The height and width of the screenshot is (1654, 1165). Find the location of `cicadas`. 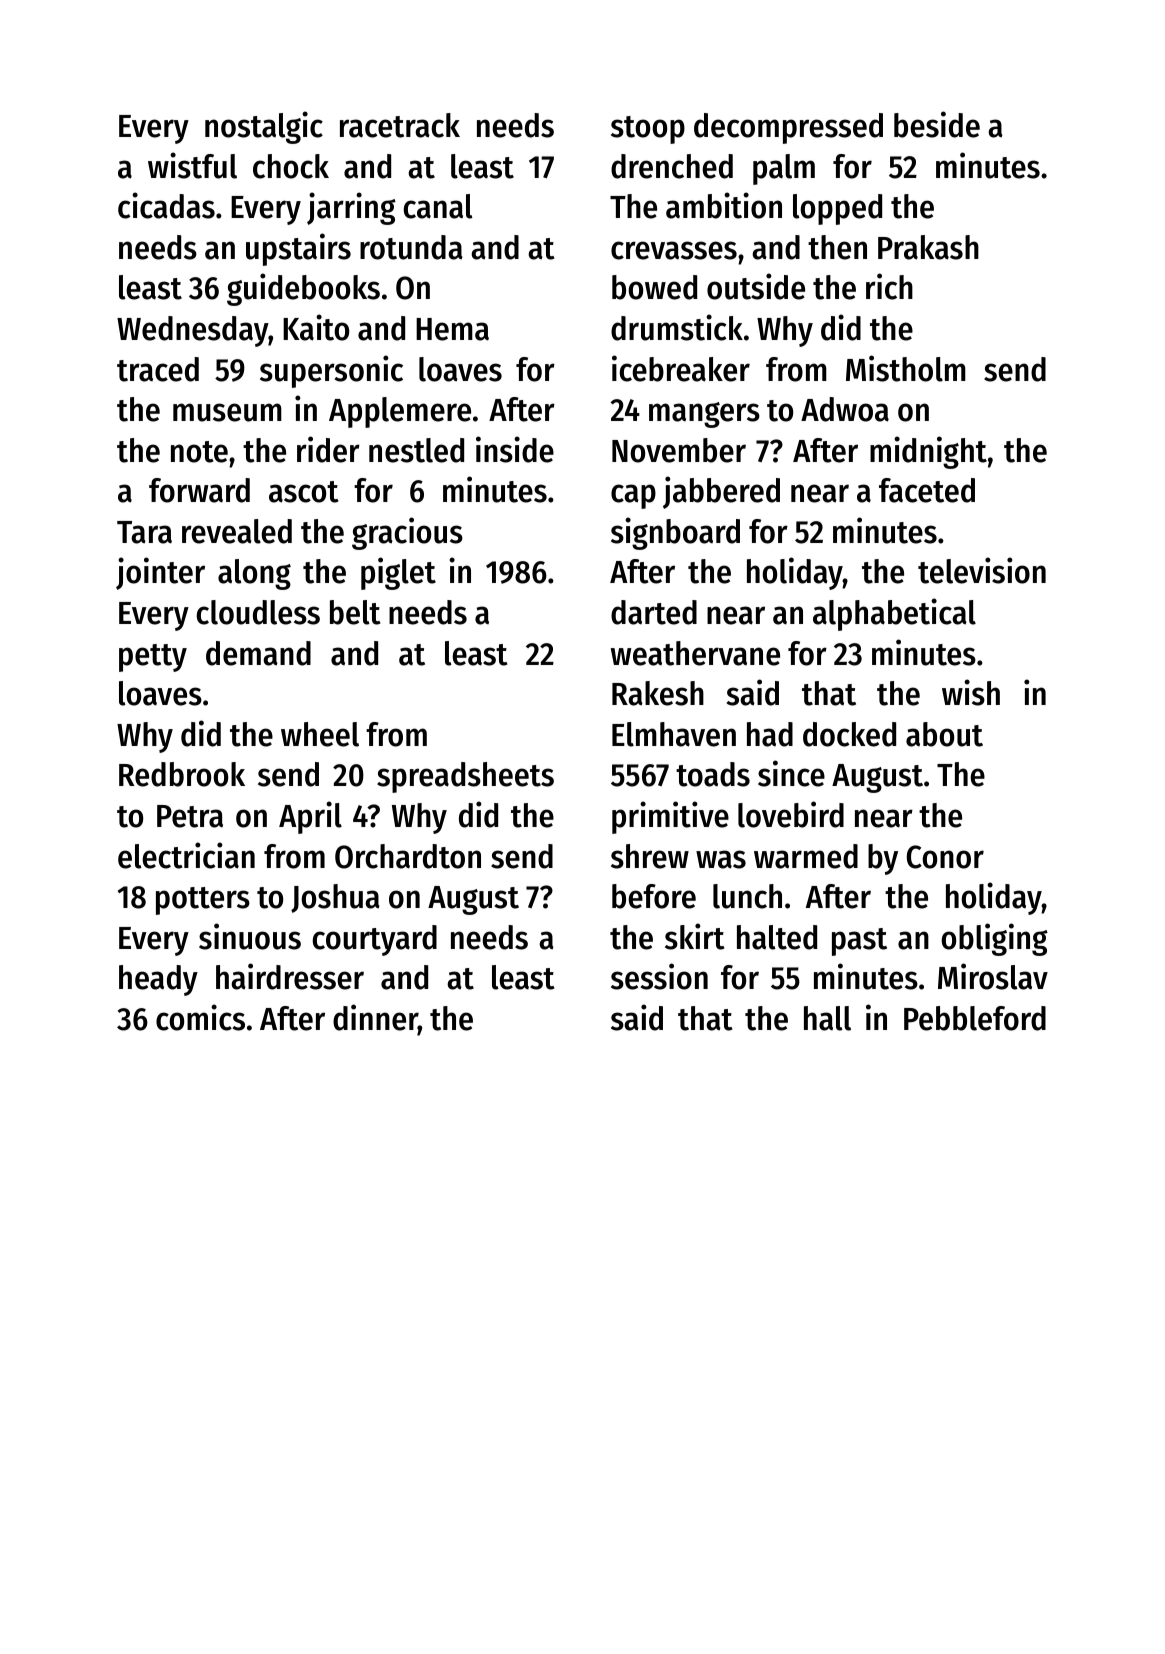

cicadas is located at coordinates (166, 205).
